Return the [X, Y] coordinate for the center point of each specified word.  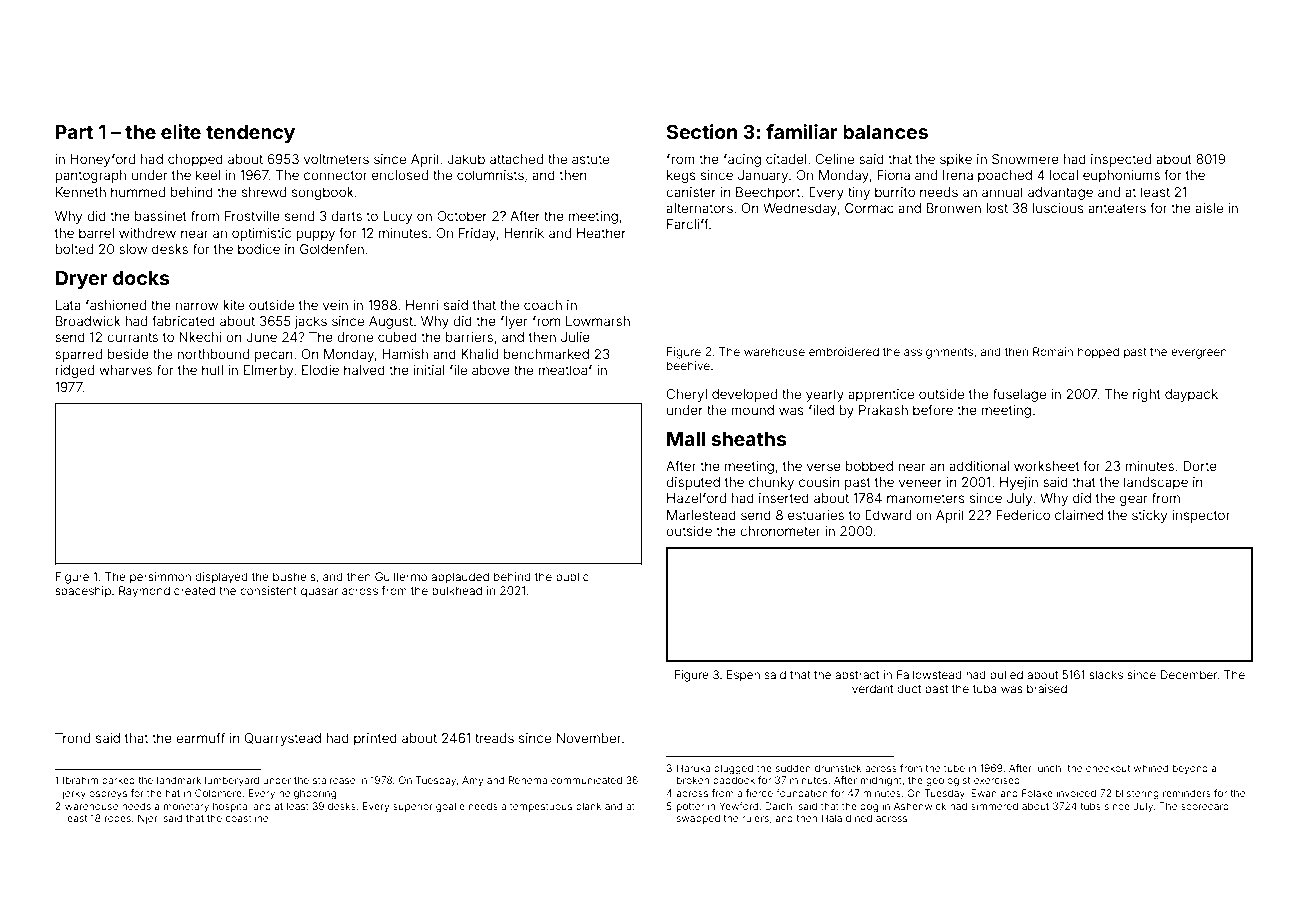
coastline [247, 818]
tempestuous [541, 807]
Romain [1053, 351]
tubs [1090, 806]
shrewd [264, 192]
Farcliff [688, 223]
